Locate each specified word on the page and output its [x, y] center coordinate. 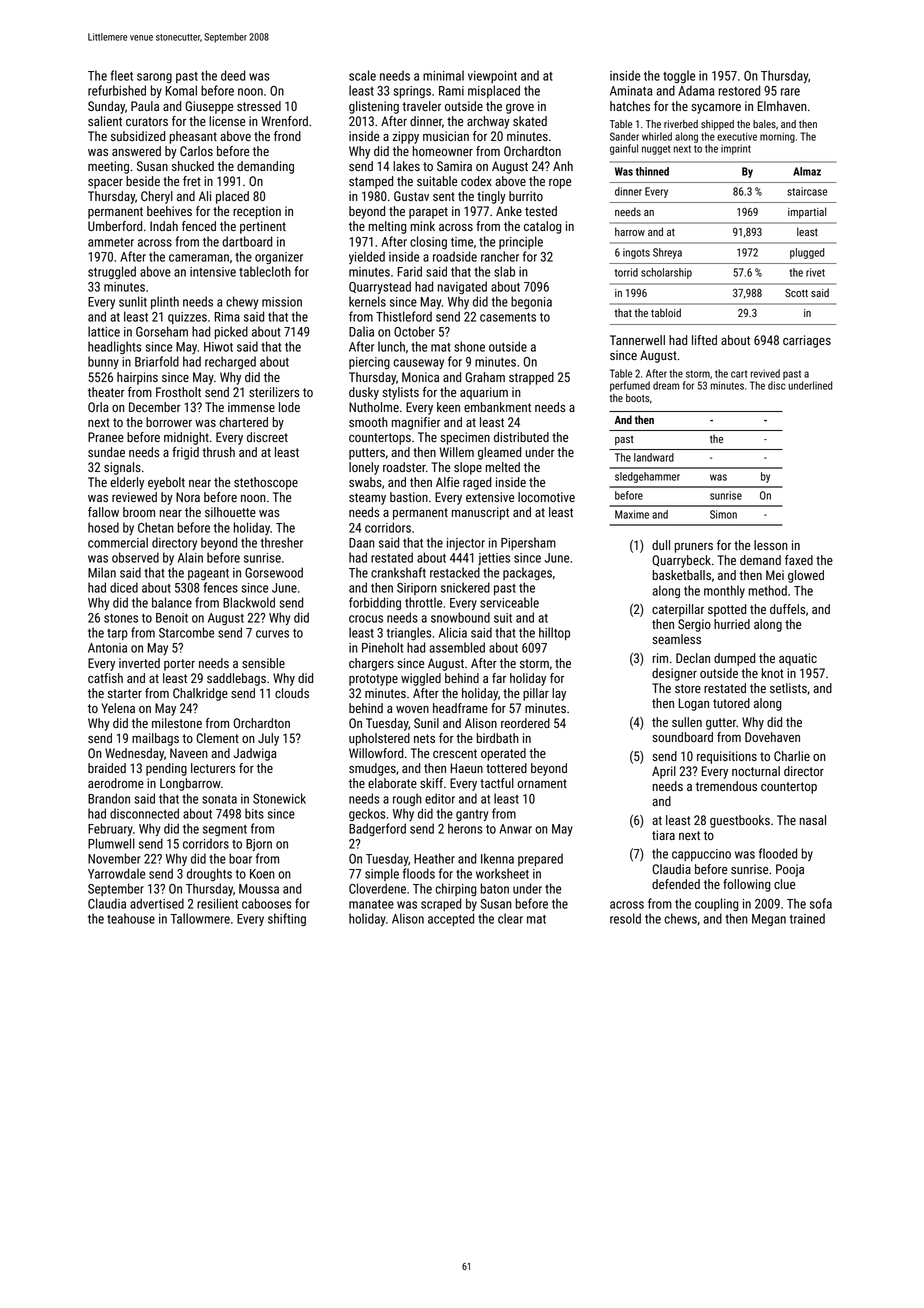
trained [807, 918]
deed [233, 75]
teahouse [131, 918]
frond [287, 136]
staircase [807, 191]
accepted [451, 919]
